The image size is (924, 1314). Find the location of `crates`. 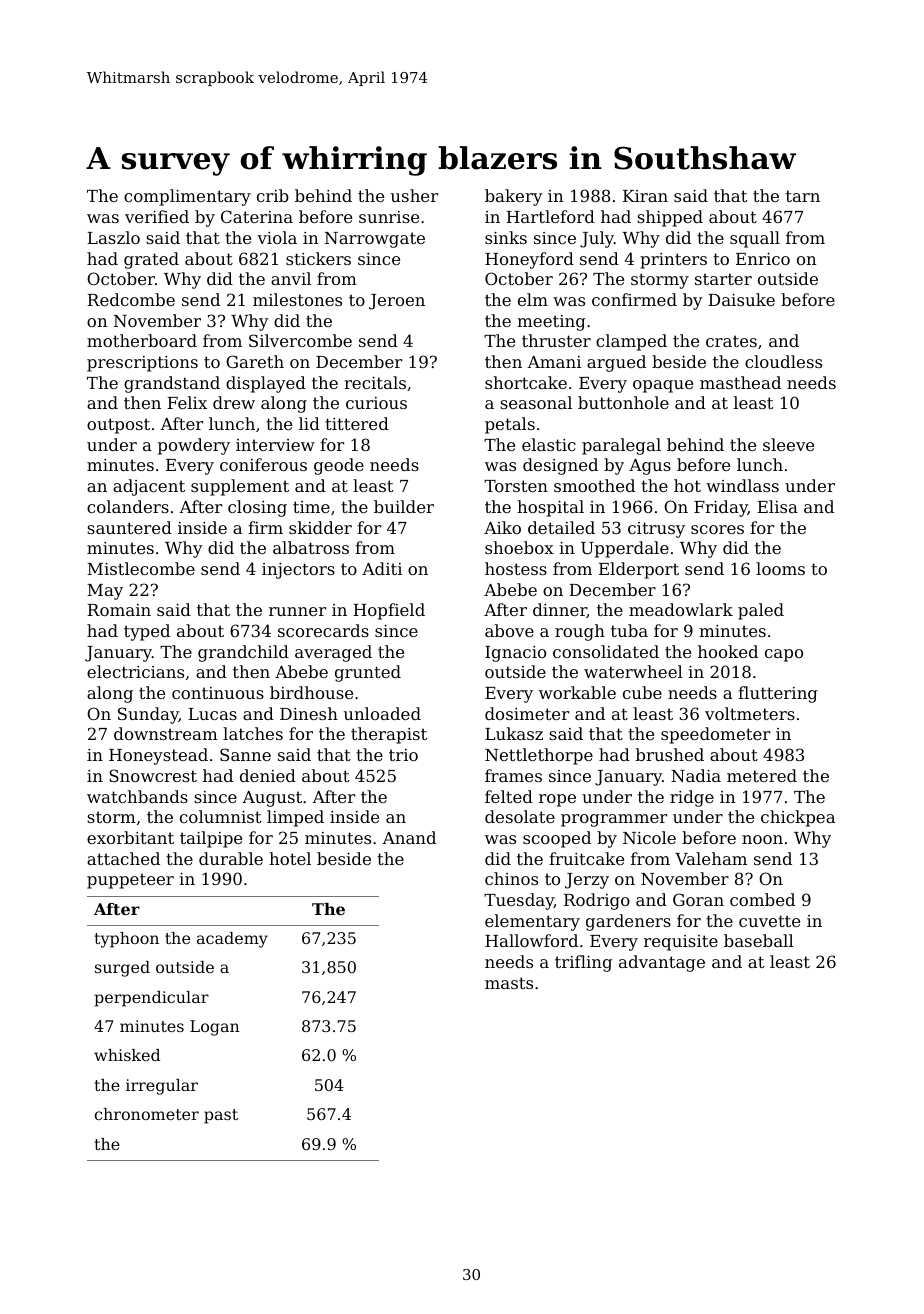

crates is located at coordinates (731, 341).
